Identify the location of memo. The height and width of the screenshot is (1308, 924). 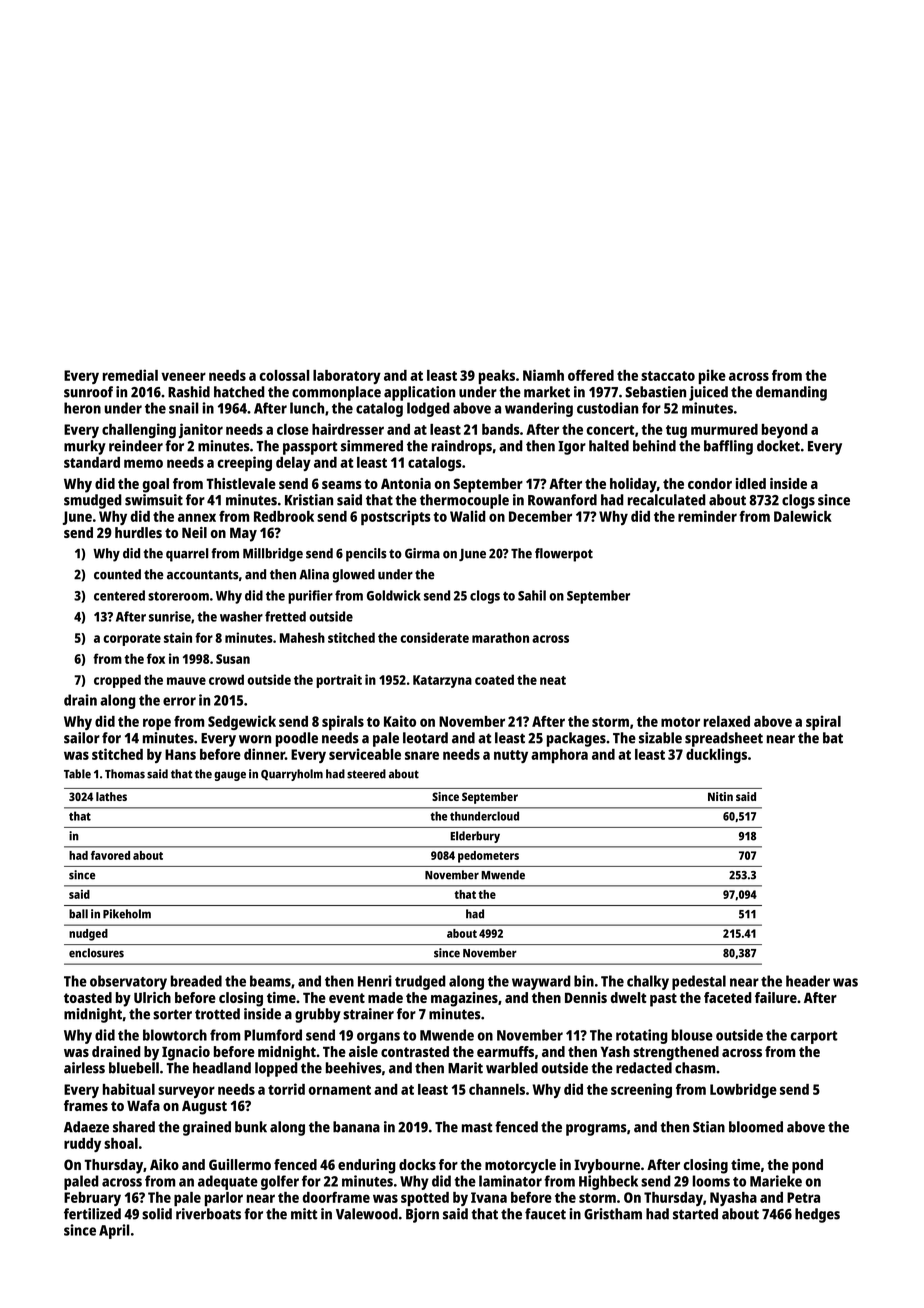
(143, 463).
